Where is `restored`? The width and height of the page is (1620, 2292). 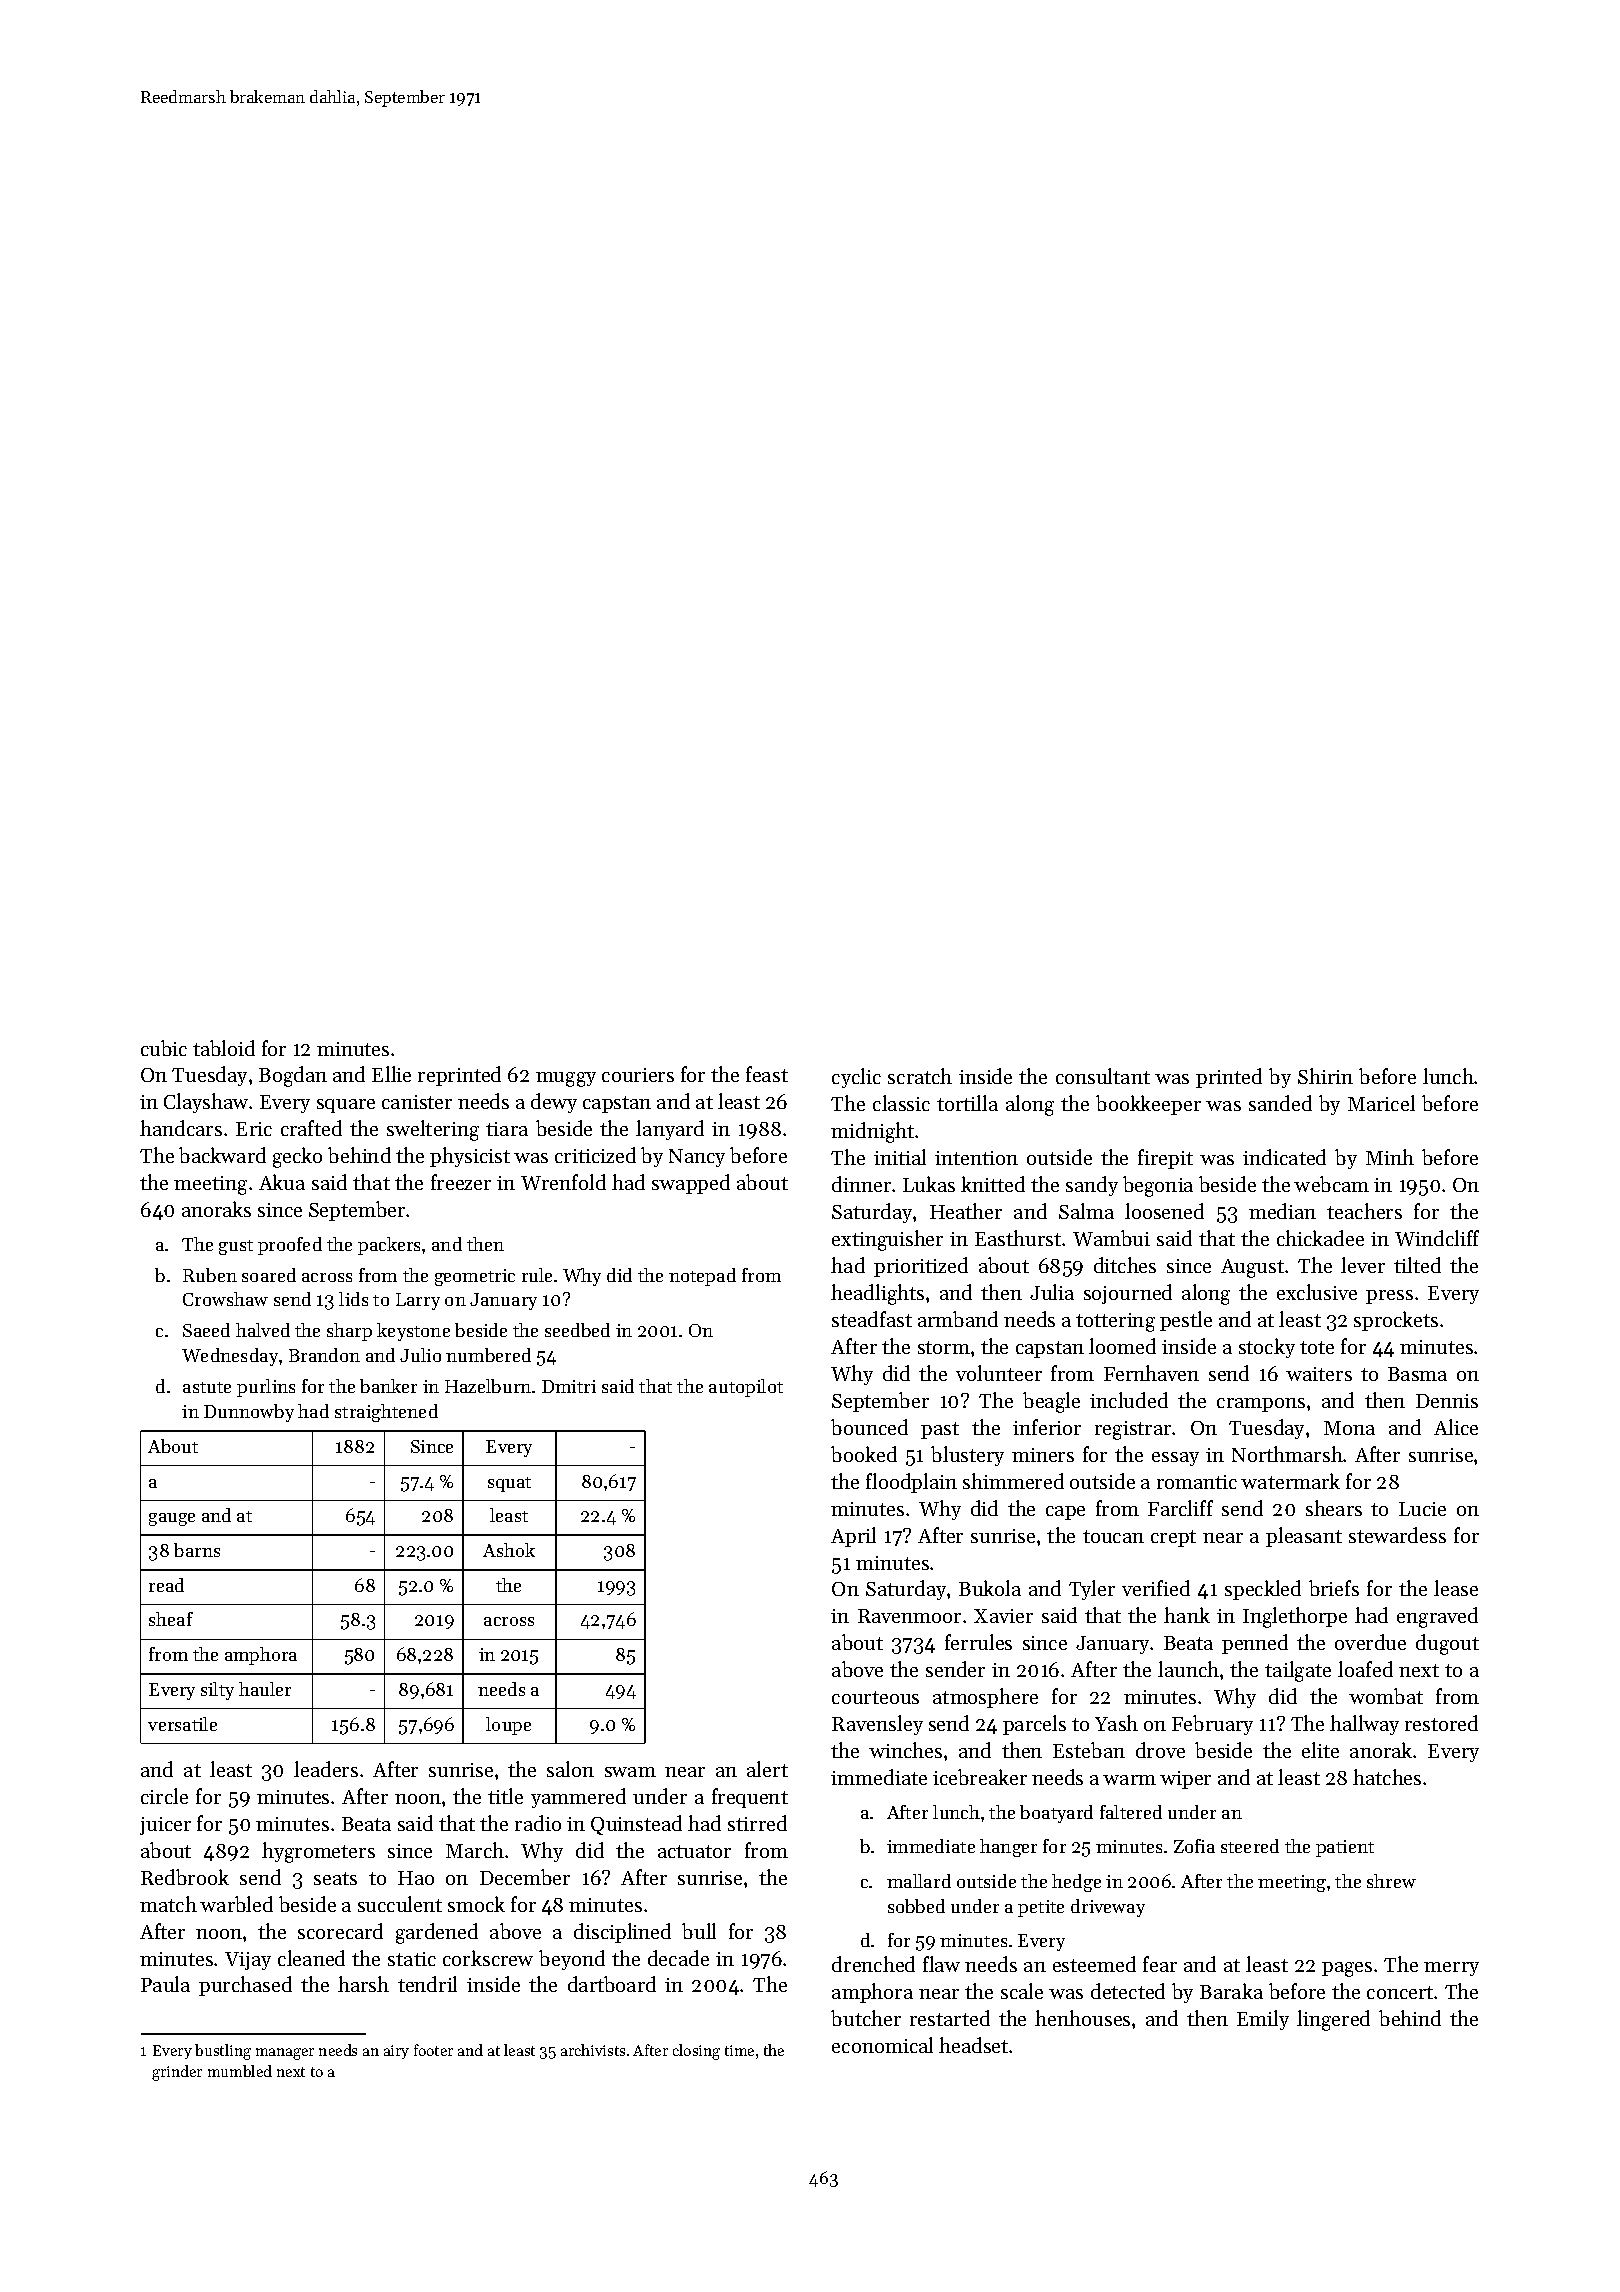
restored is located at coordinates (1441, 1723).
